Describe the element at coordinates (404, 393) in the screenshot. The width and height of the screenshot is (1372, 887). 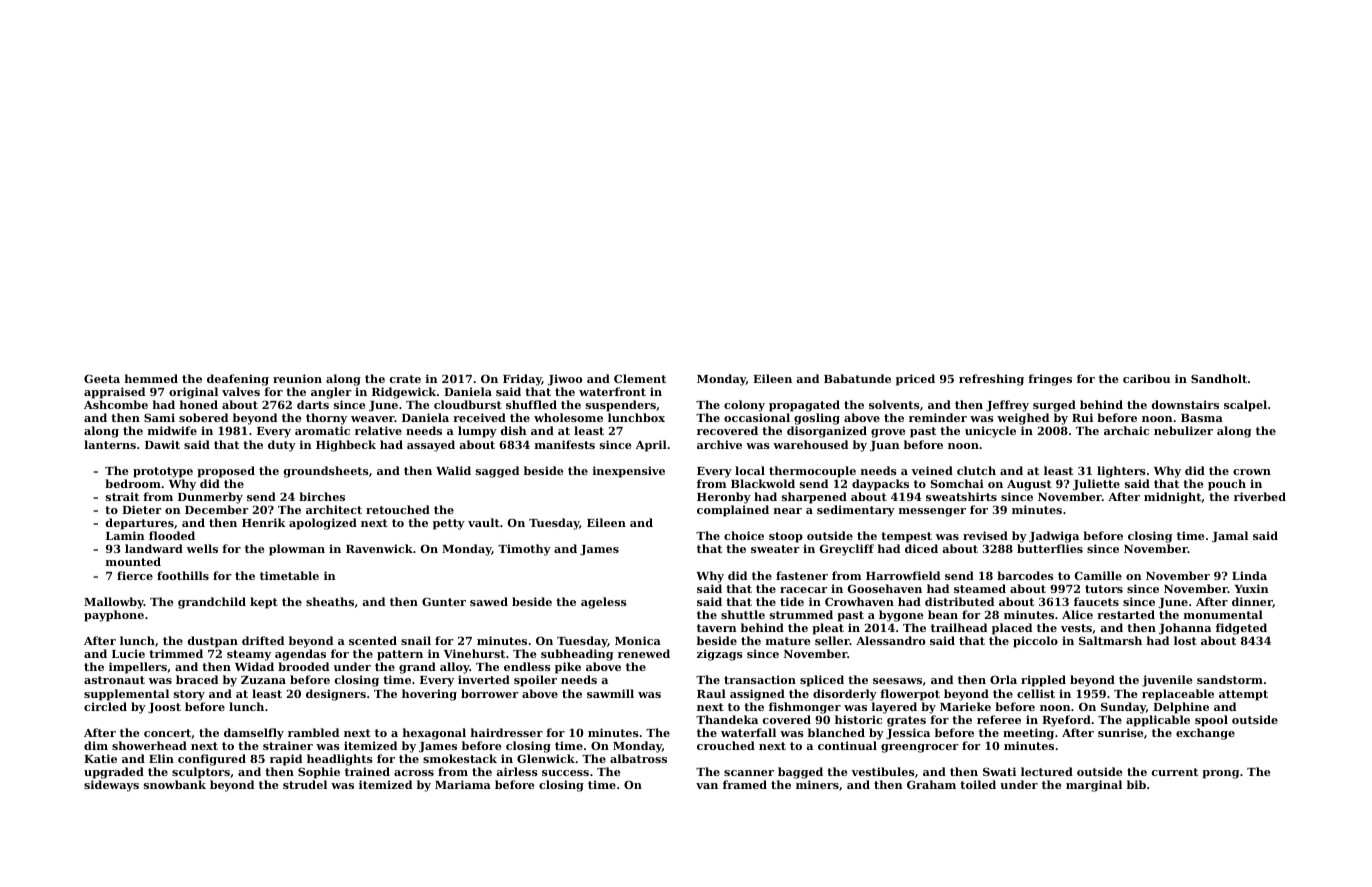
I see `Ridgewick` at that location.
